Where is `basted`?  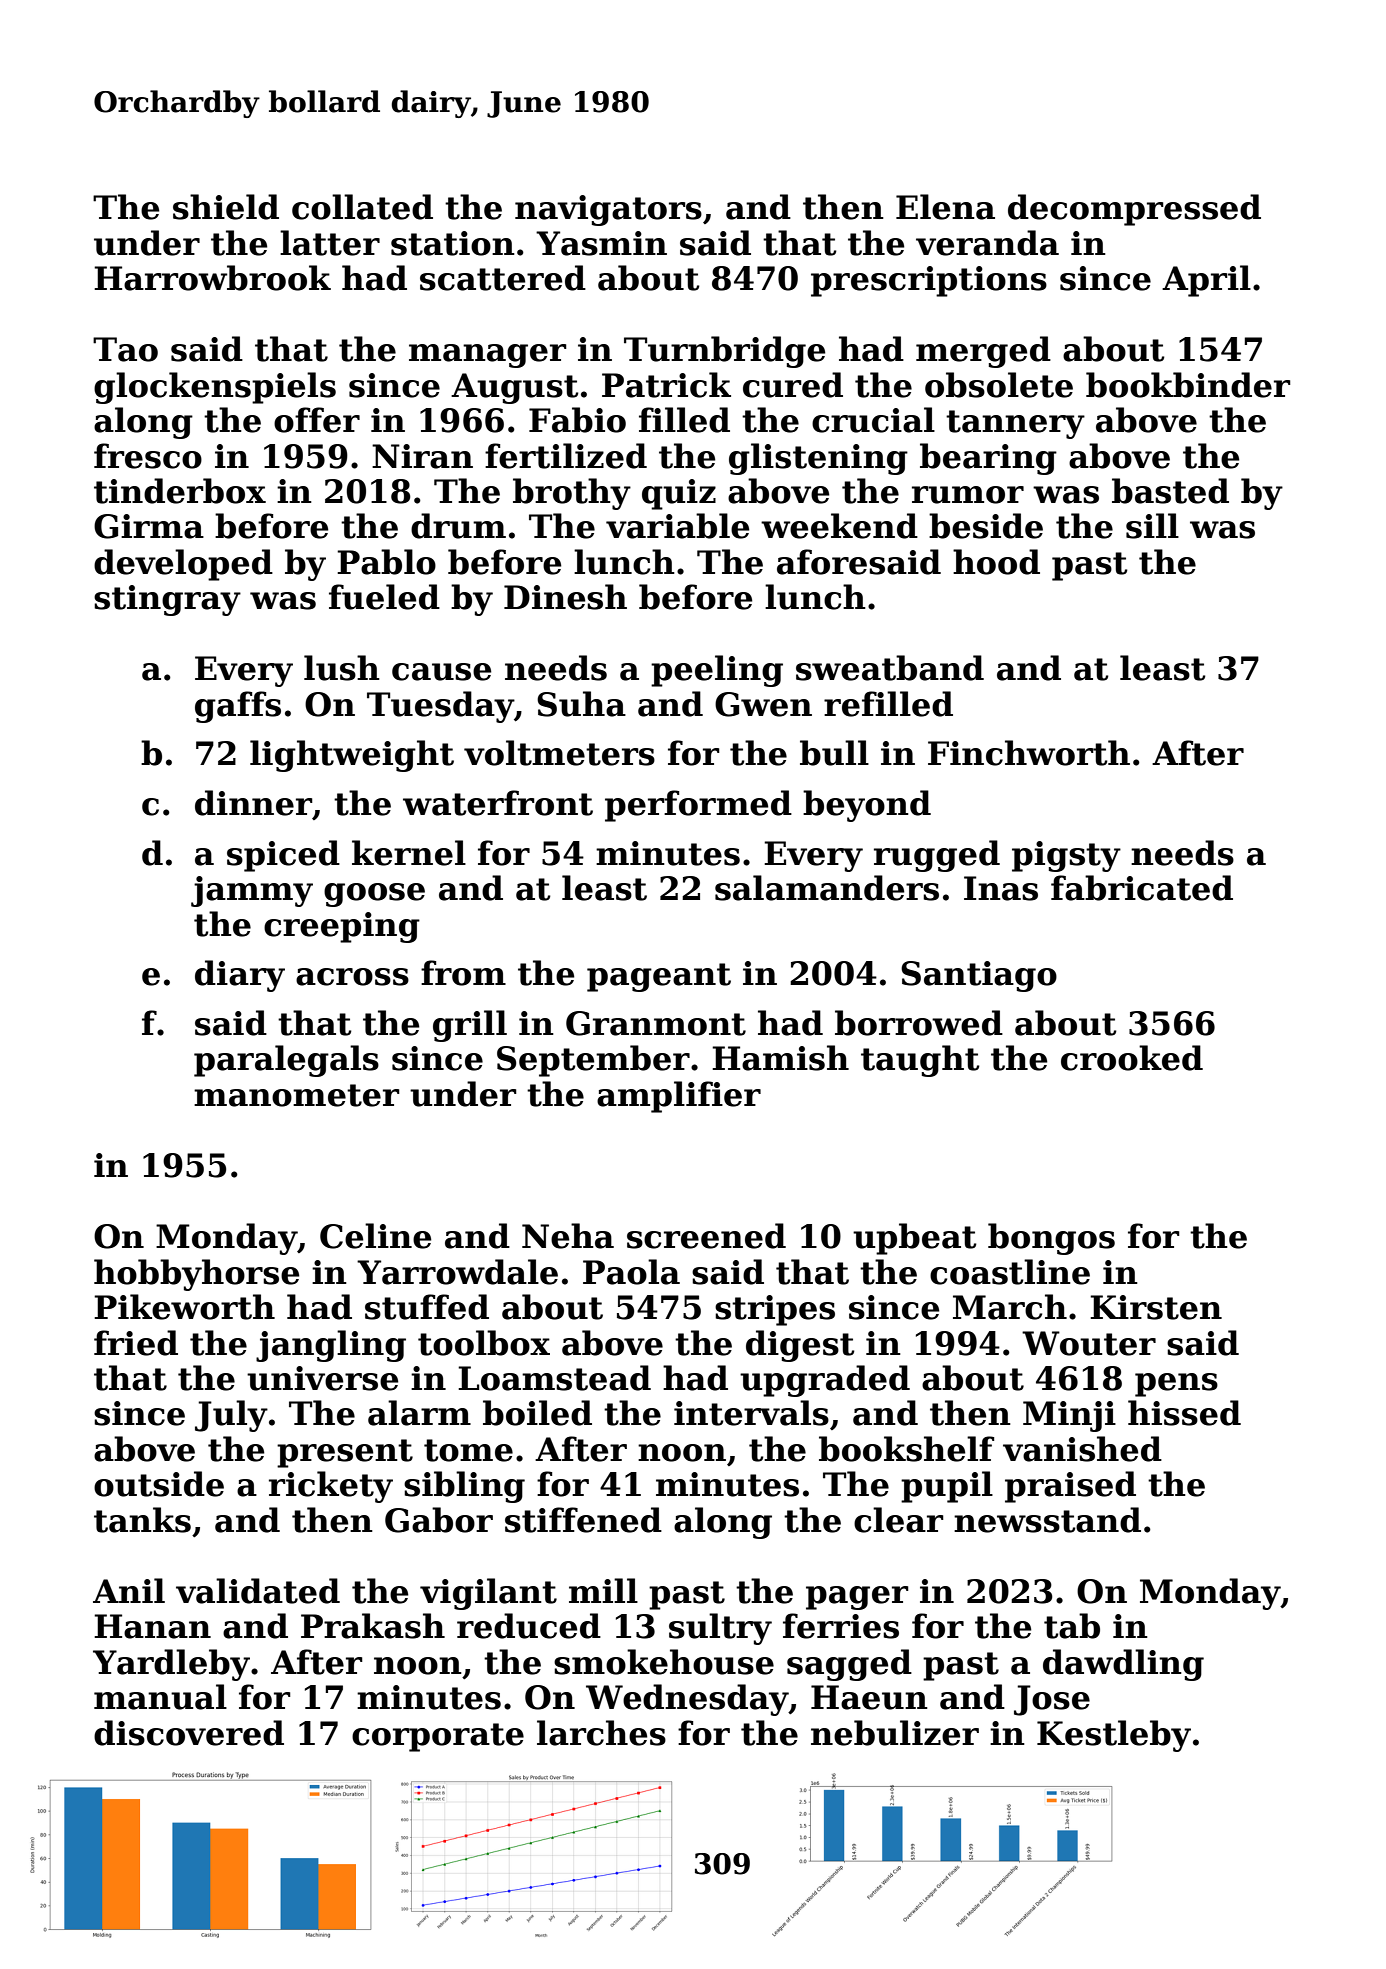 basted is located at coordinates (1170, 491).
